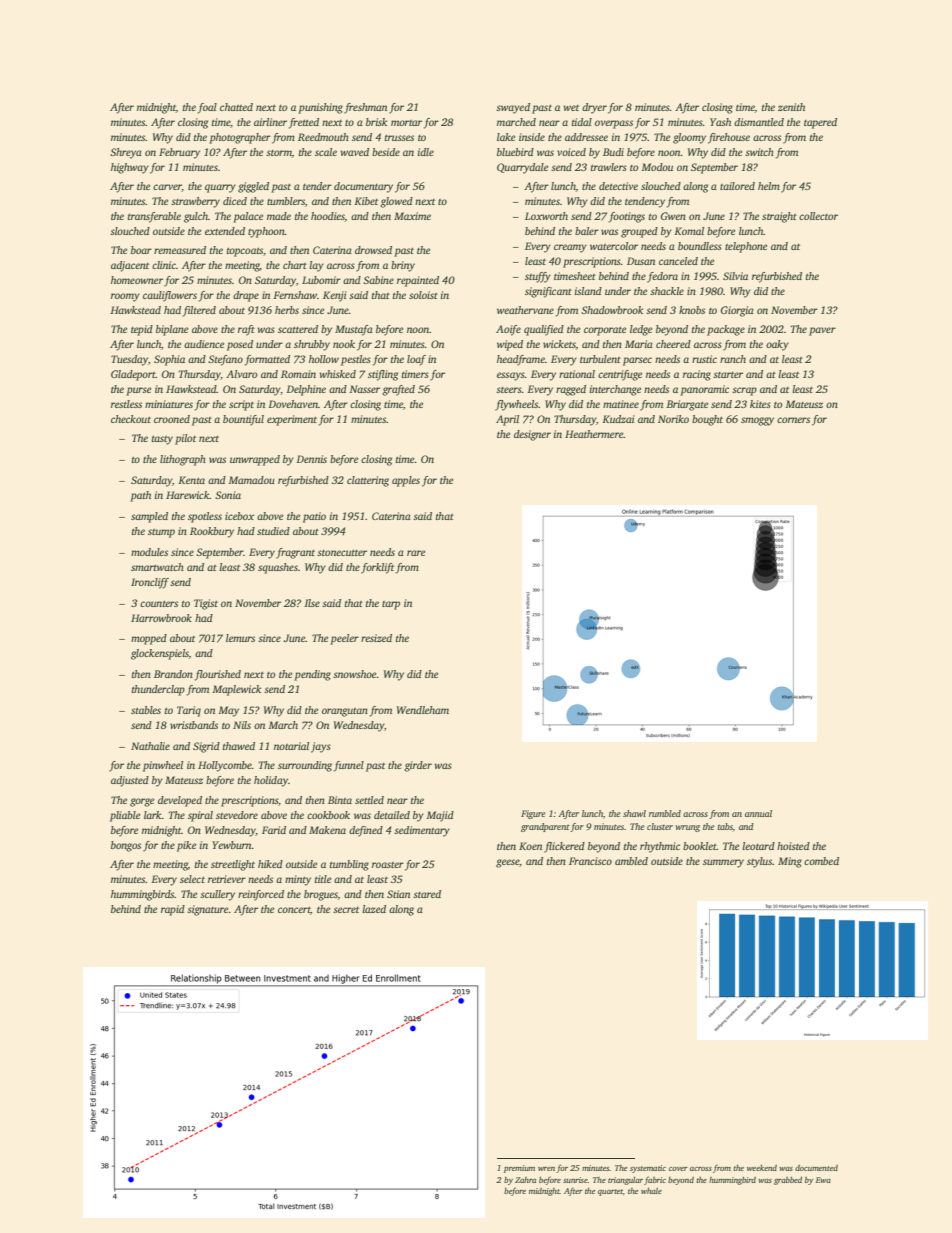  Describe the element at coordinates (707, 420) in the screenshot. I see `bought` at that location.
